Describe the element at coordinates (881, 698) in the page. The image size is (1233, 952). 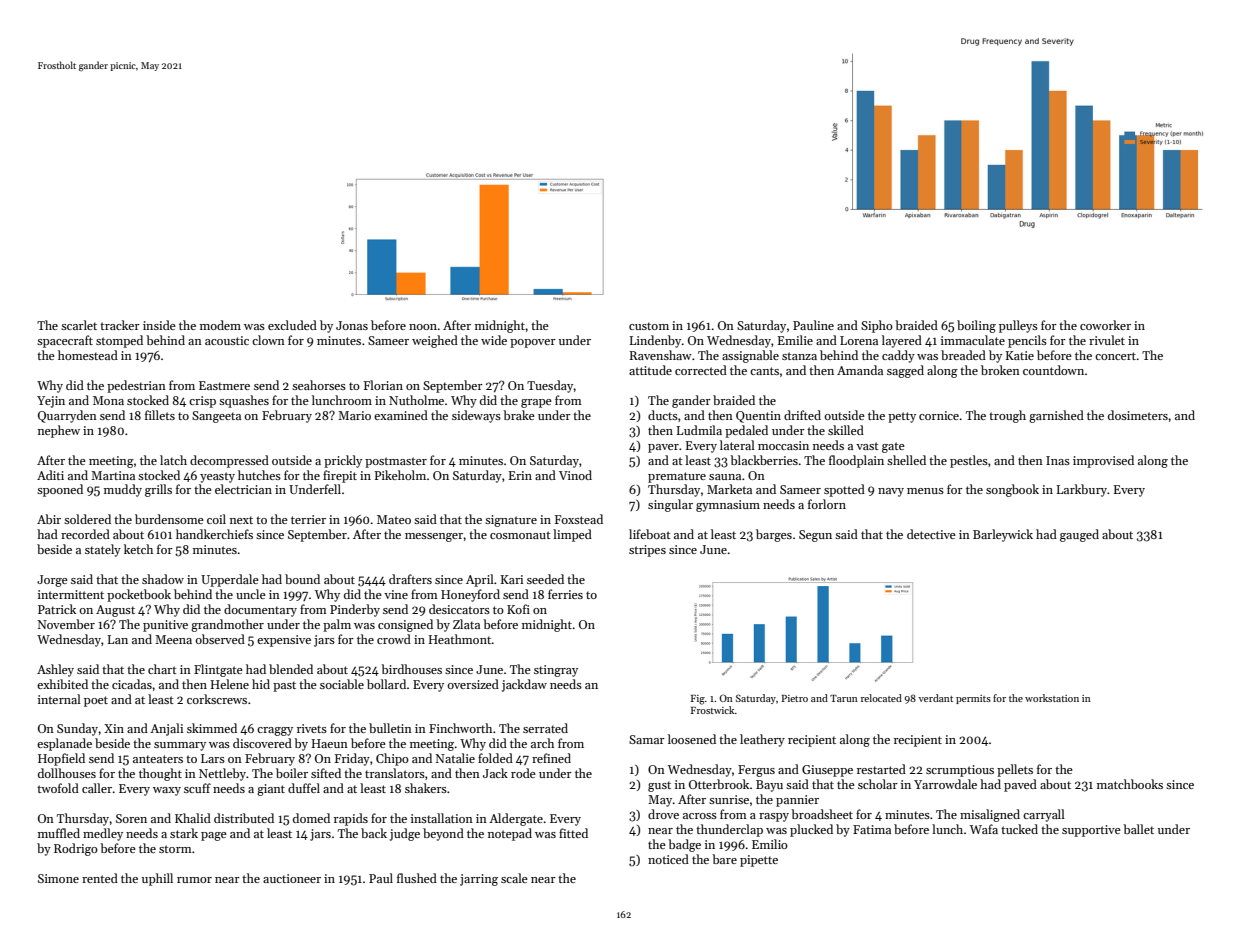
I see `relocated` at that location.
